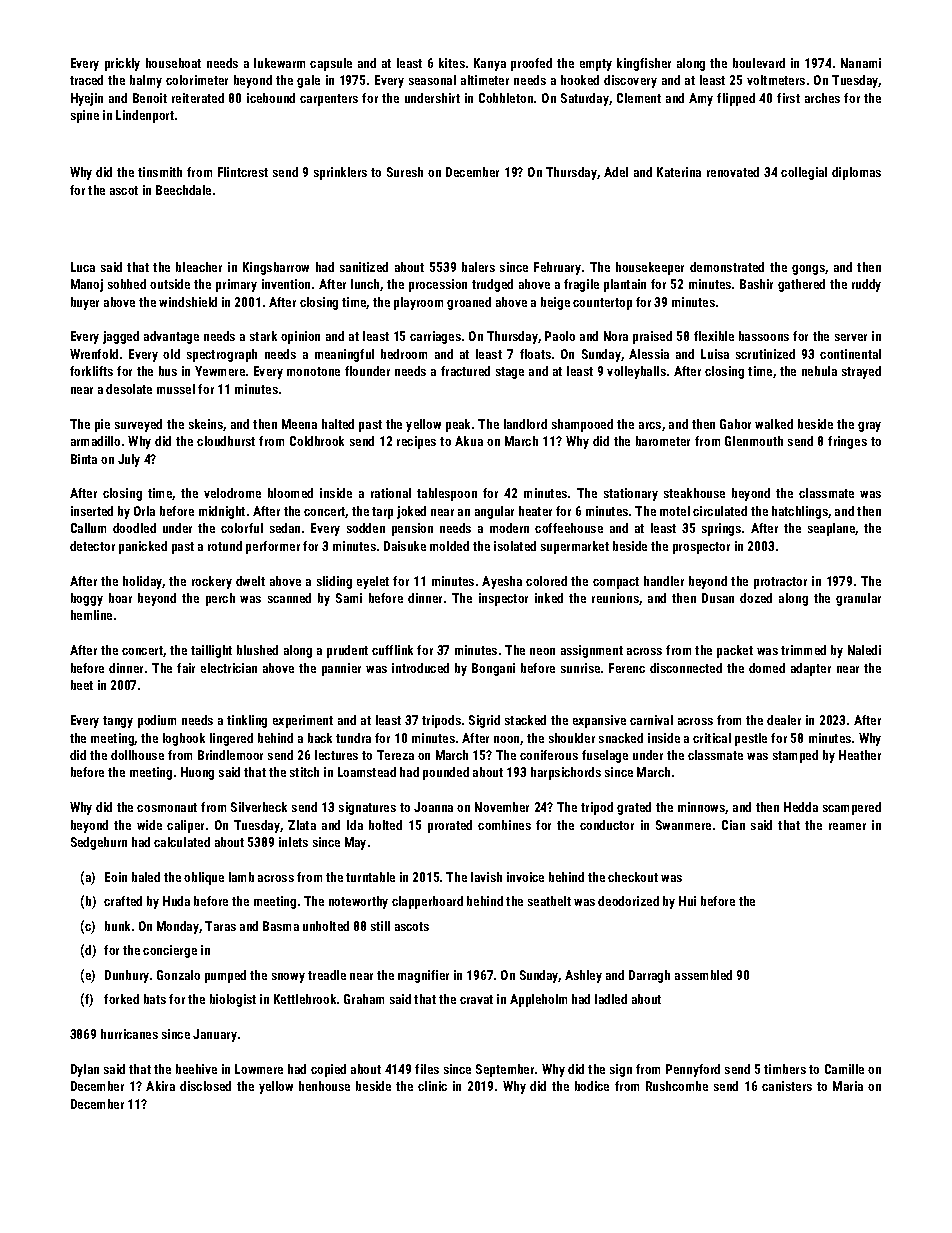  What do you see at coordinates (759, 63) in the screenshot?
I see `boulevard` at bounding box center [759, 63].
